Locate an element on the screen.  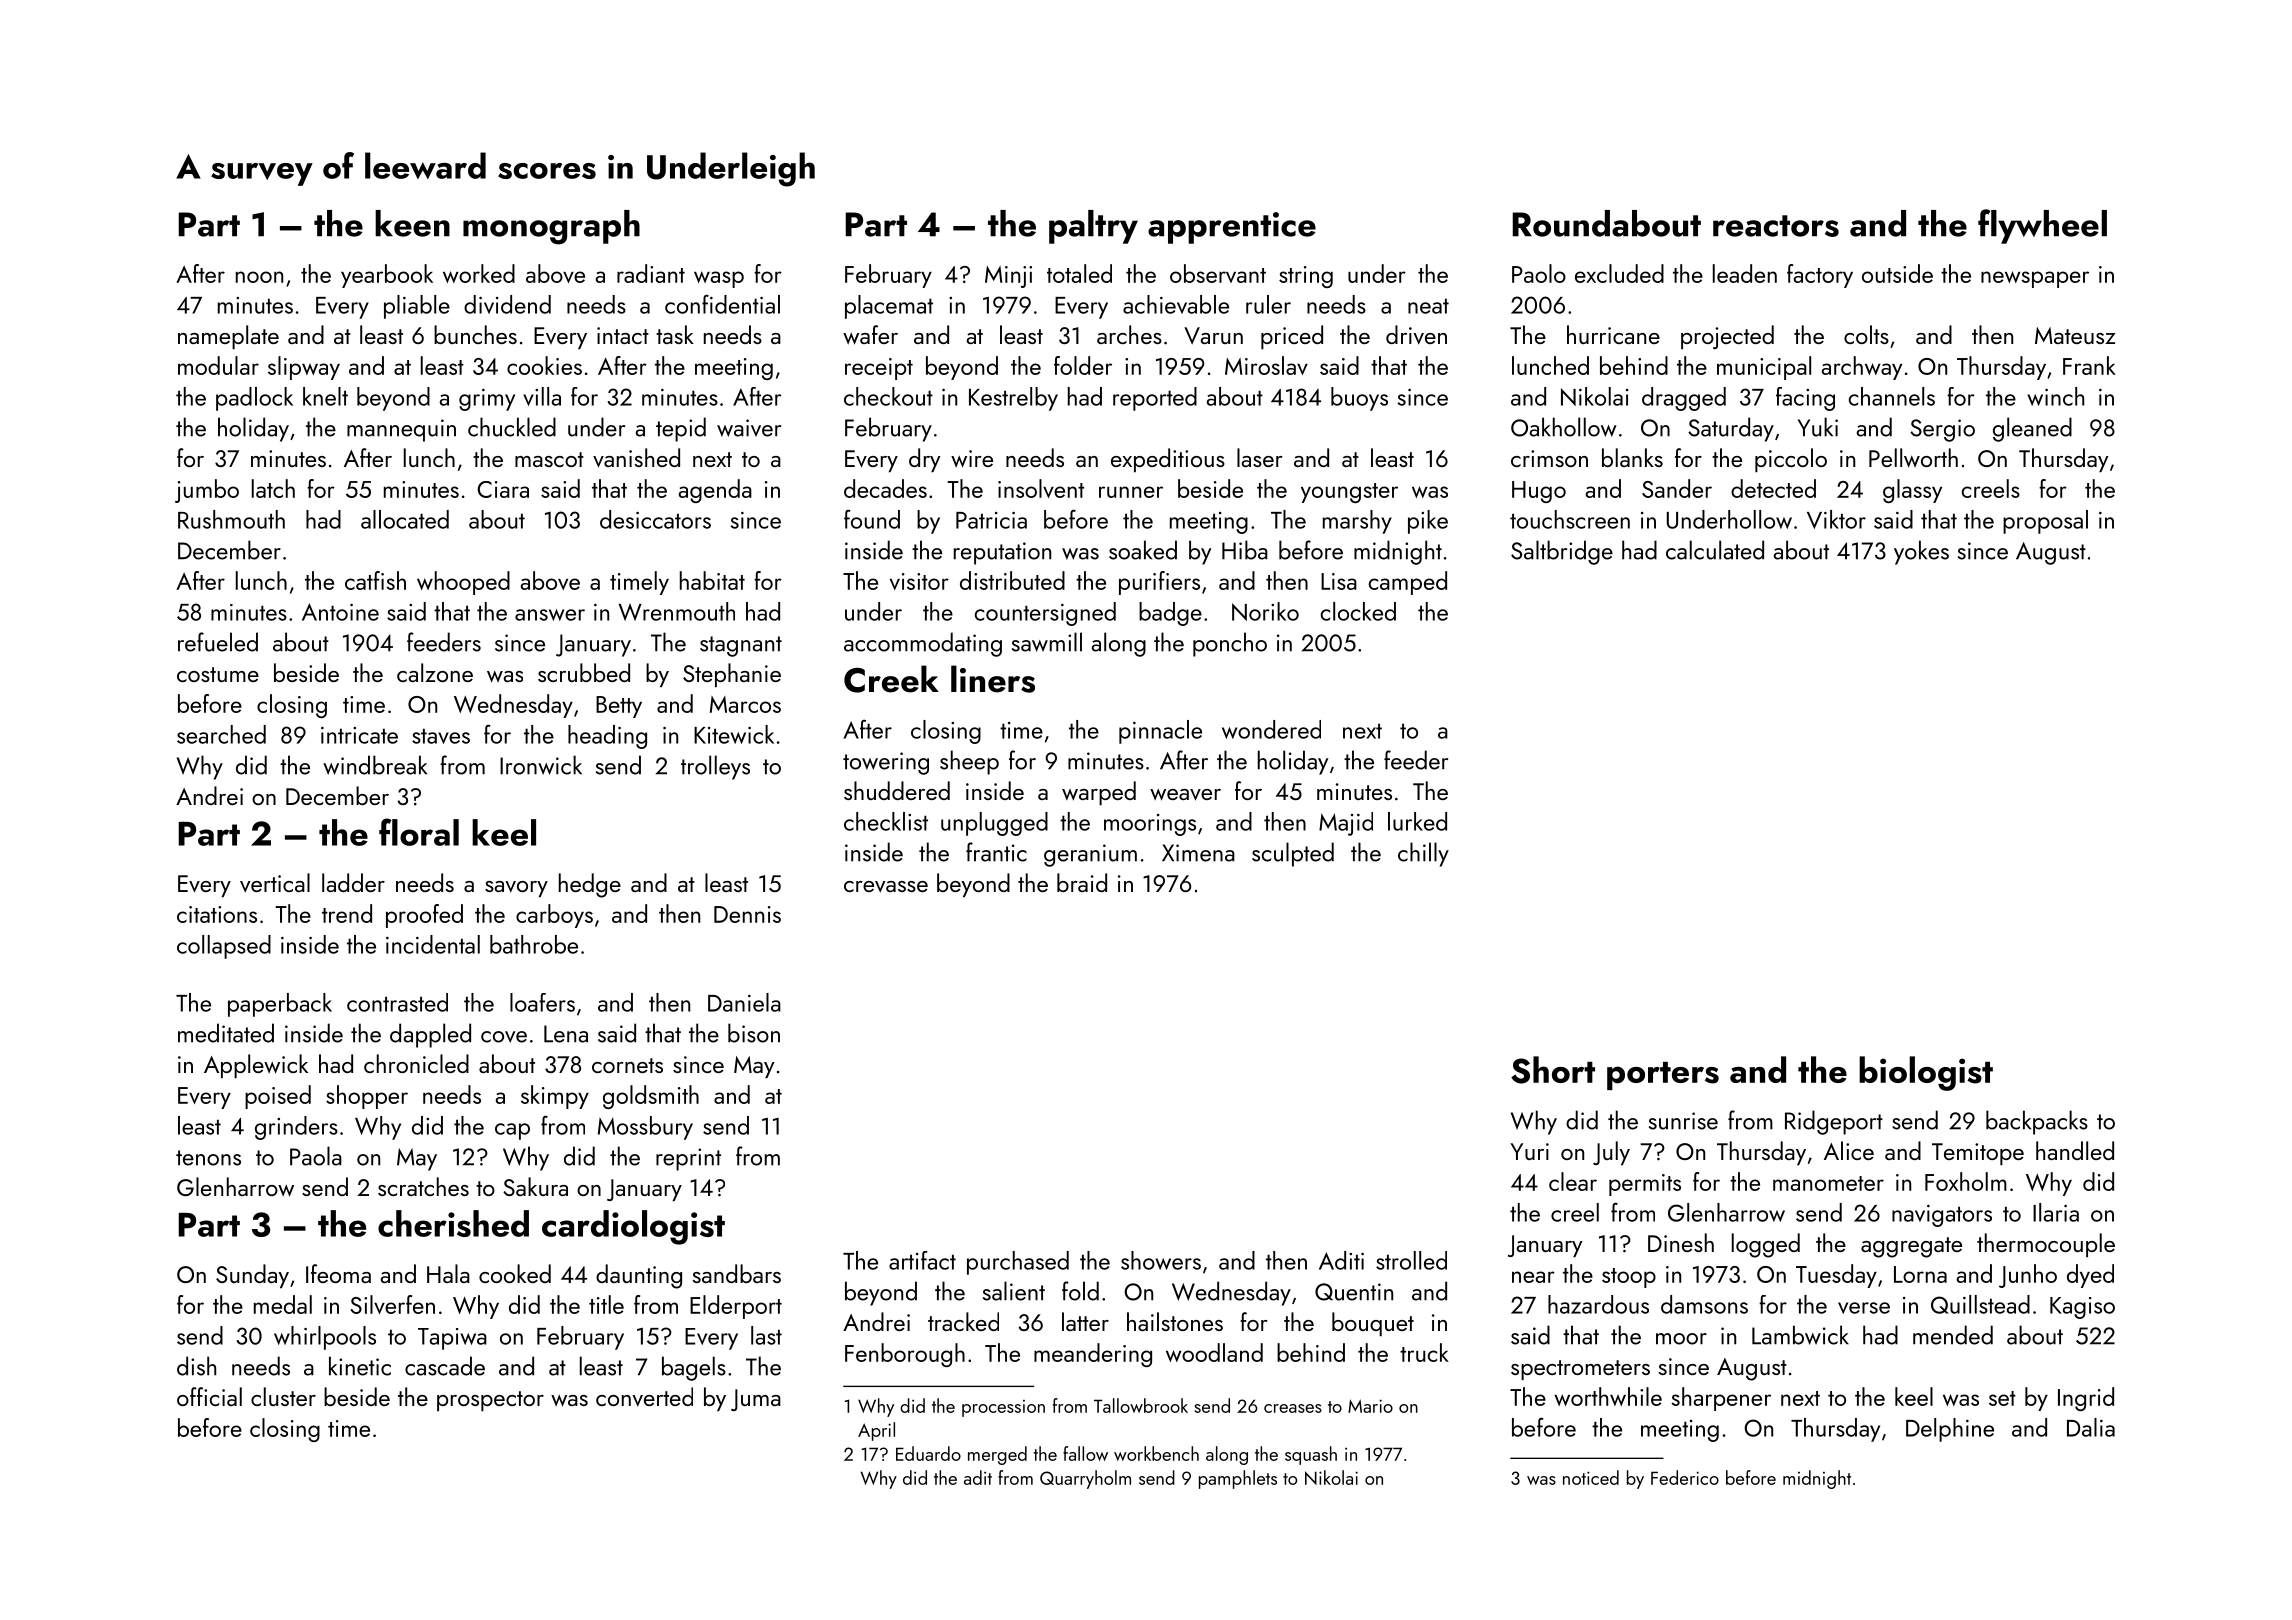
Tapiwa is located at coordinates (452, 1339).
